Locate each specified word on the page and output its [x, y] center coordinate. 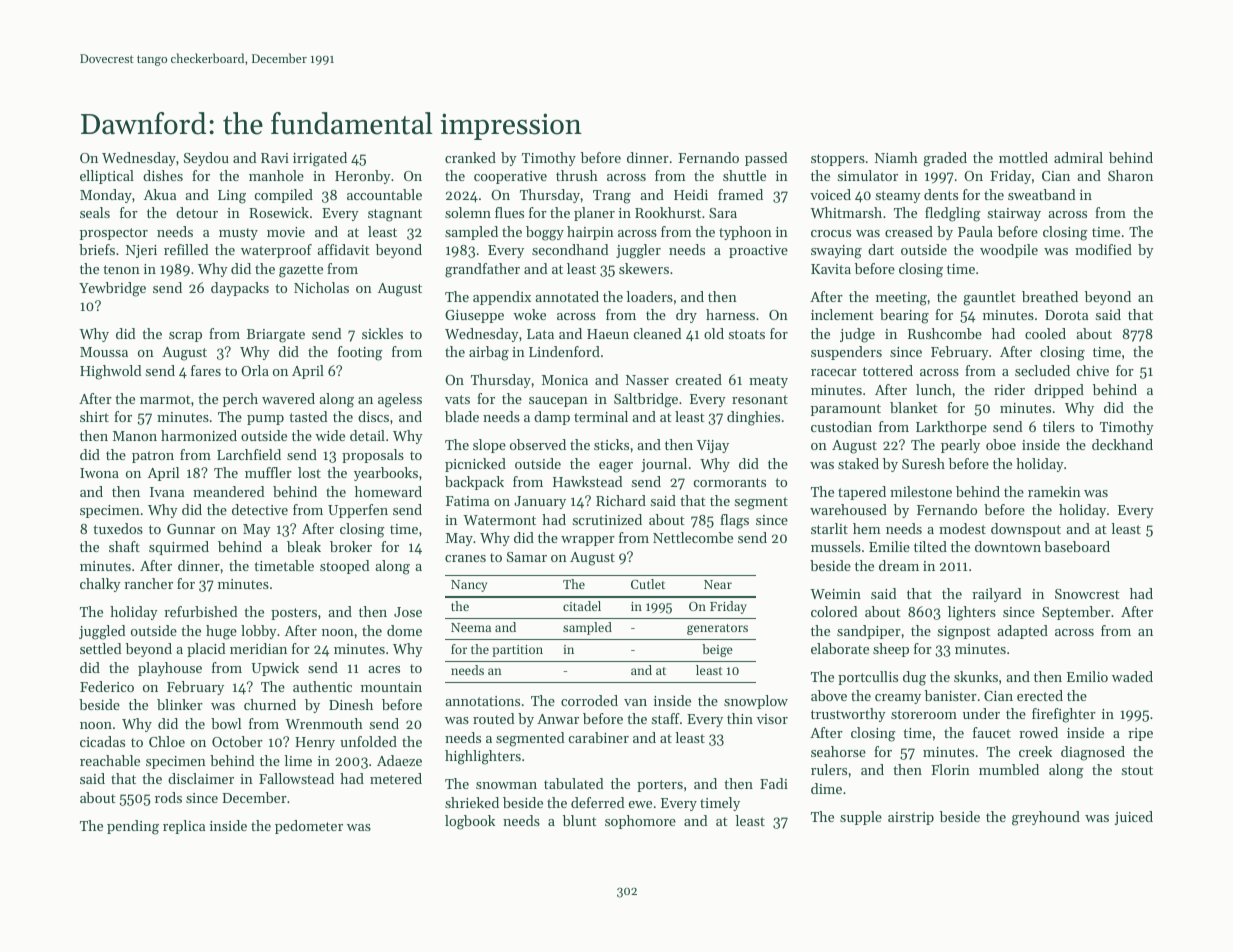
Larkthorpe [951, 428]
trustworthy [848, 715]
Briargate [276, 336]
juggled [102, 632]
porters [660, 786]
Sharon [1130, 175]
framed [740, 194]
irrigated [320, 159]
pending [133, 827]
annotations [482, 701]
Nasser [647, 380]
